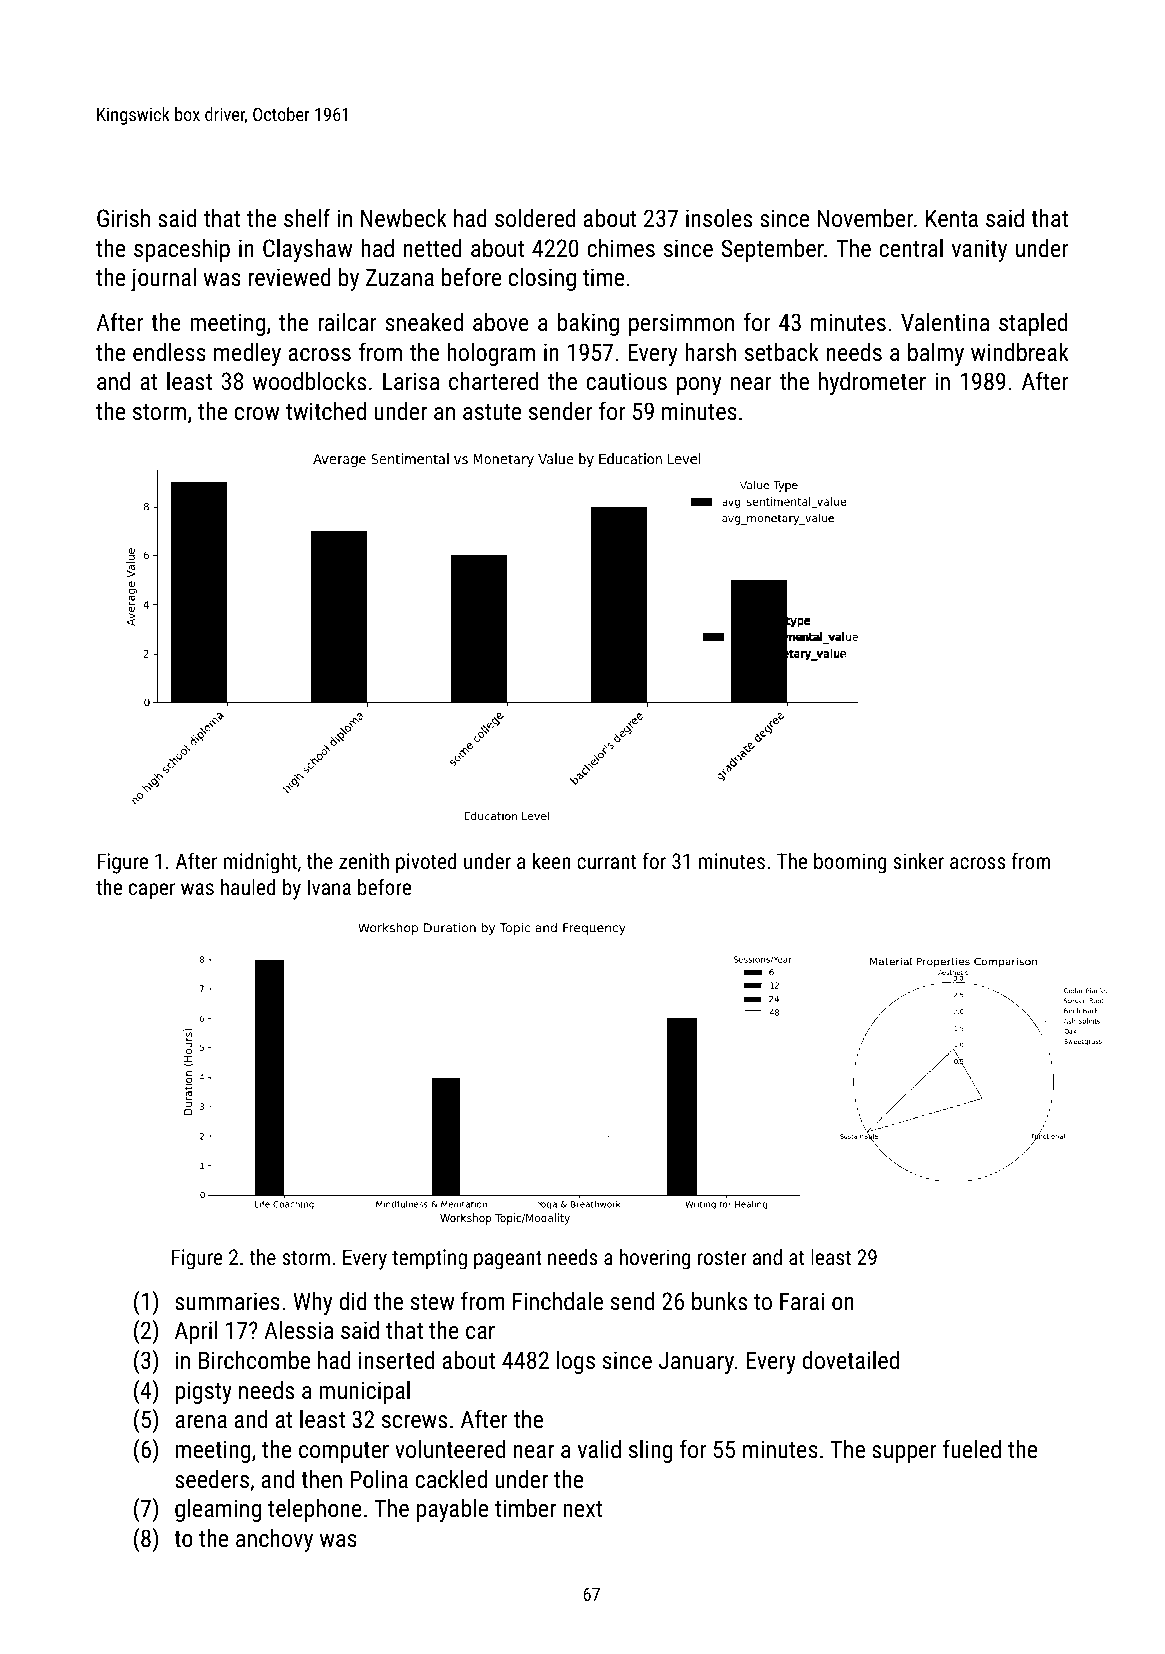 The image size is (1165, 1654). I want to click on pony, so click(699, 386).
